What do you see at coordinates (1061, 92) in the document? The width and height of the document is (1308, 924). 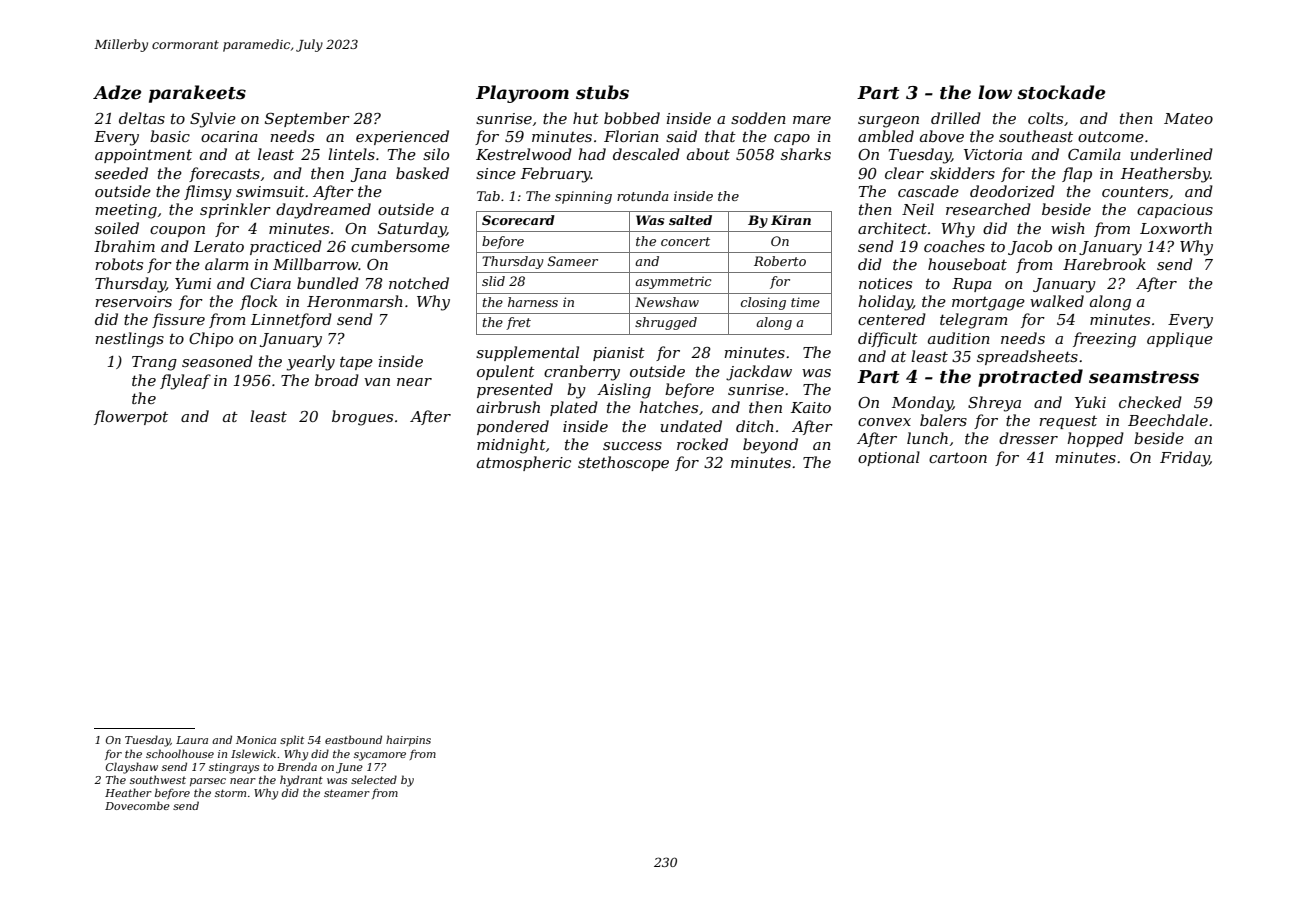 I see `stockade` at bounding box center [1061, 92].
